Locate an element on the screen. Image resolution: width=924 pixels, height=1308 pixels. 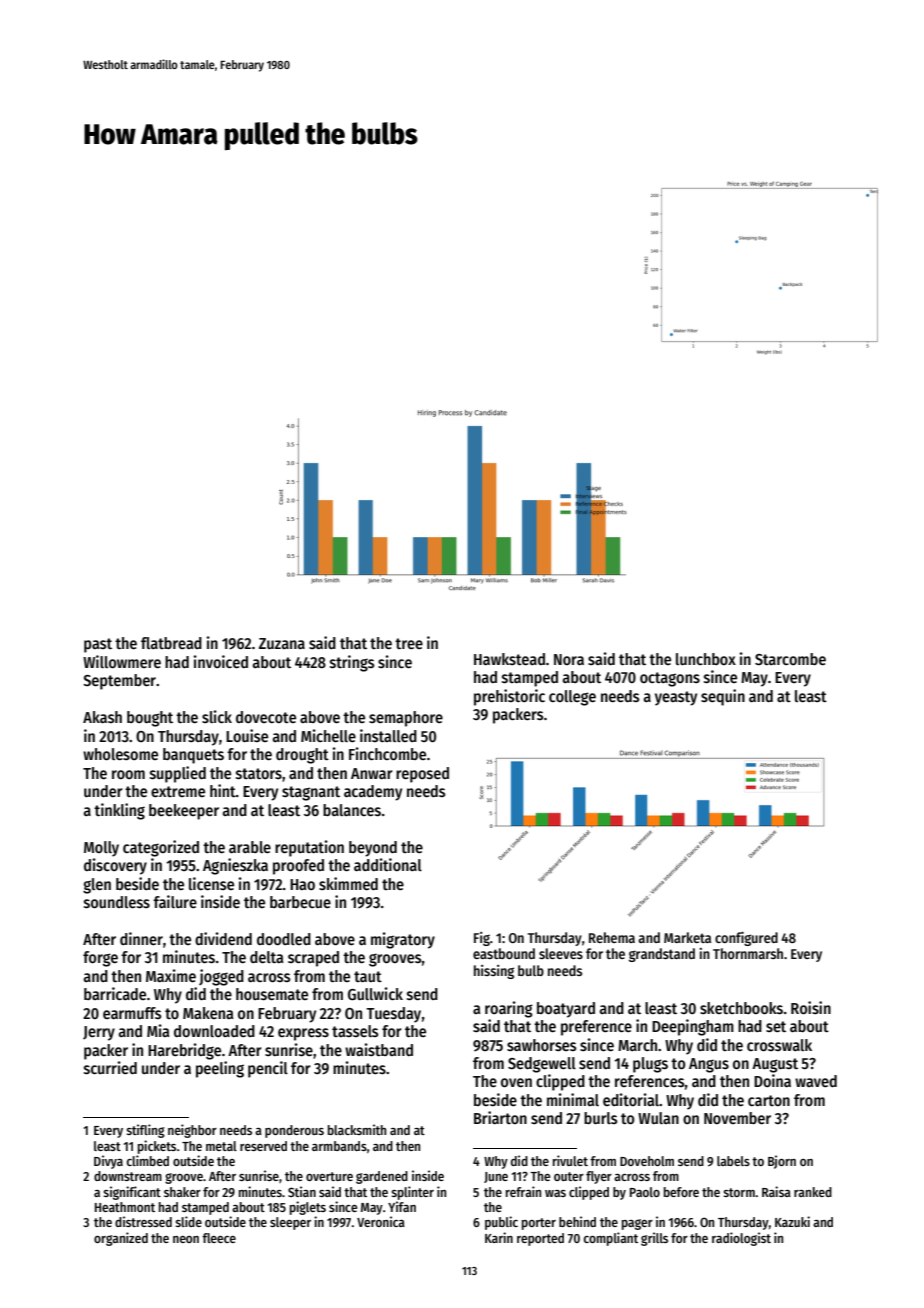
lunchbox is located at coordinates (706, 659).
